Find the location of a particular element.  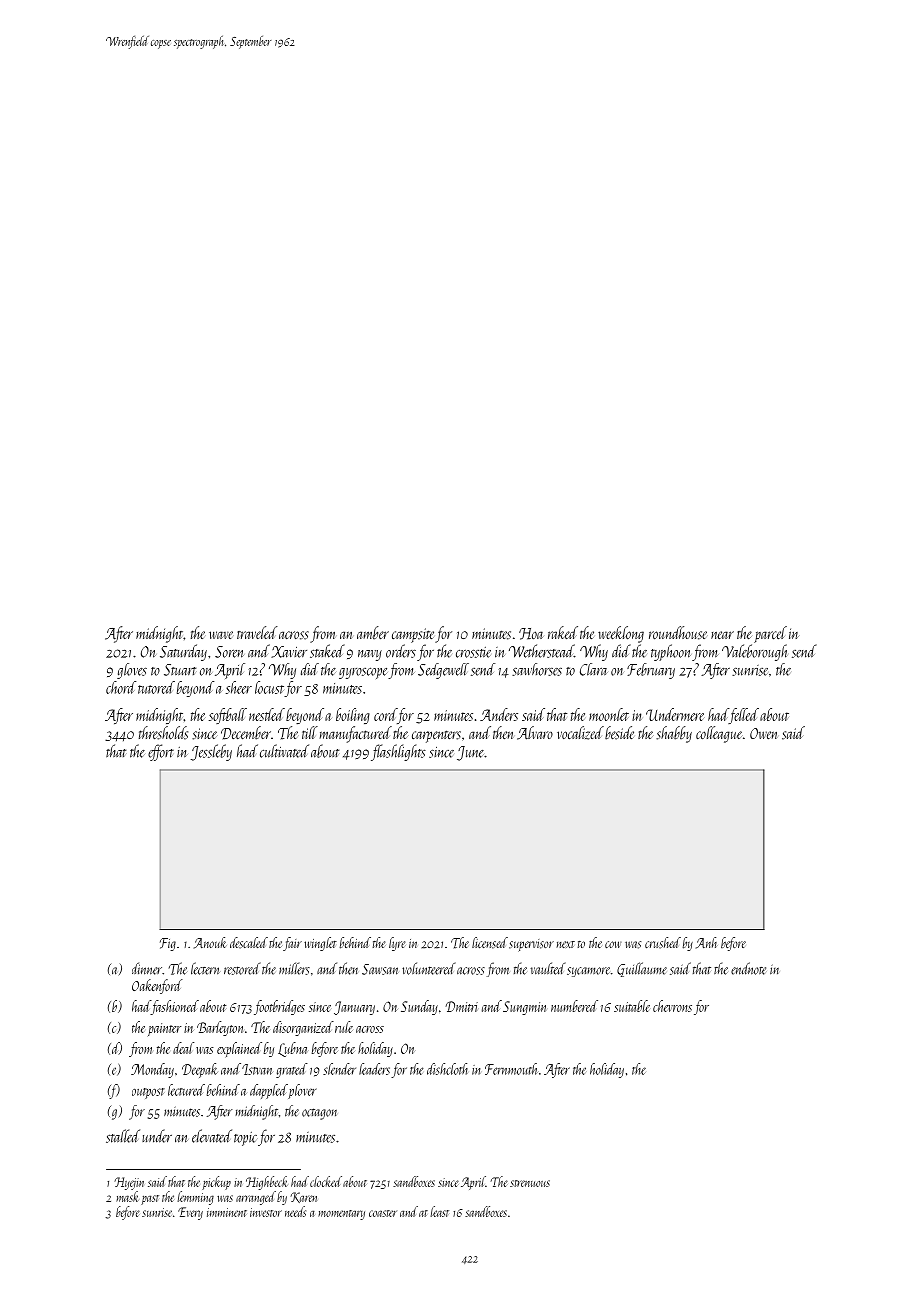

amber is located at coordinates (373, 633).
